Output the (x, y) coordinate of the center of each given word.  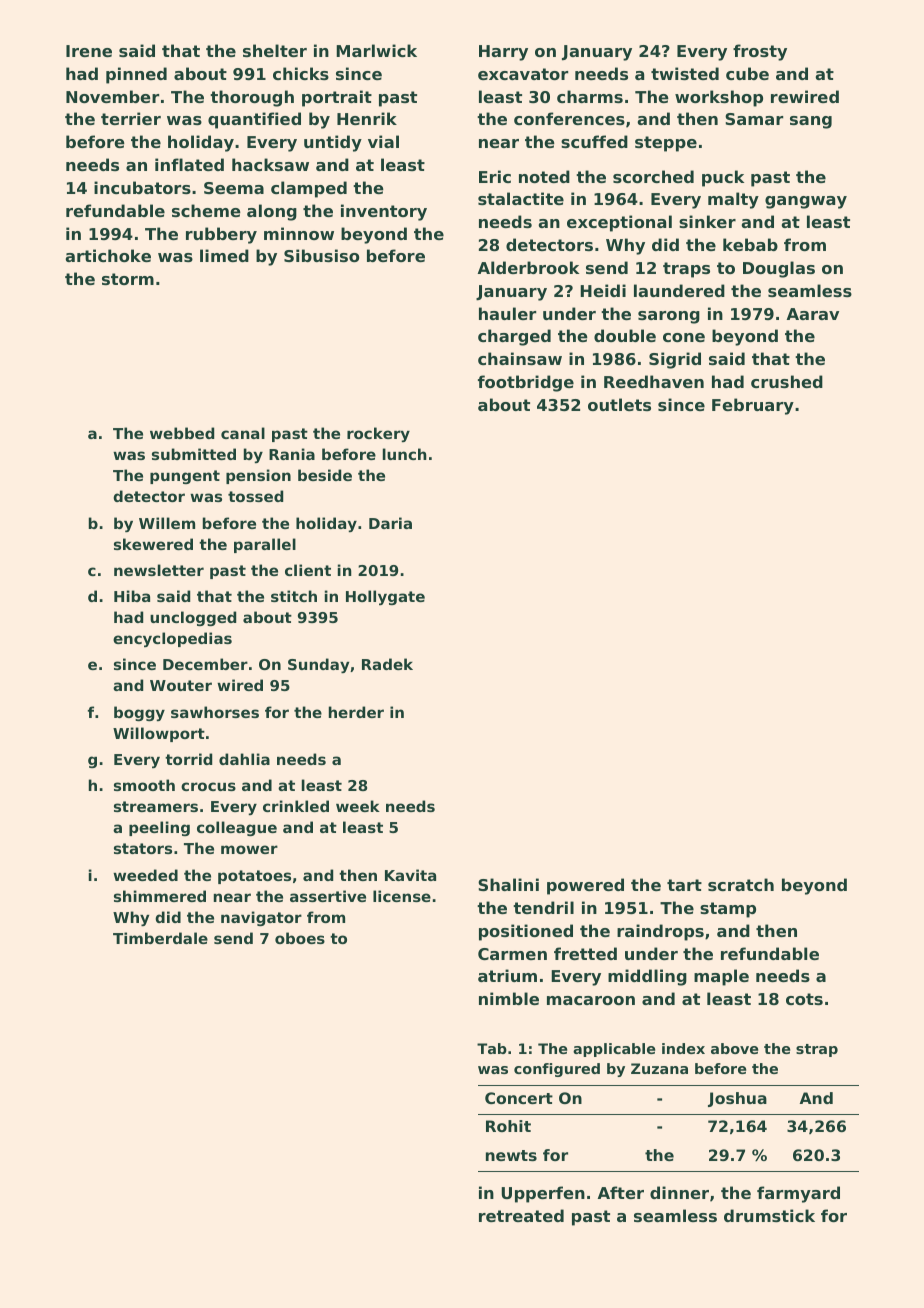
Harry (503, 53)
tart (684, 885)
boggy (139, 713)
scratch (741, 884)
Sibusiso (321, 255)
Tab (492, 1048)
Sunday (318, 665)
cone (684, 337)
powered (585, 886)
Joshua (737, 1099)
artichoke (108, 255)
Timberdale (160, 938)
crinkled (296, 806)
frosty (760, 52)
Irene (89, 51)
